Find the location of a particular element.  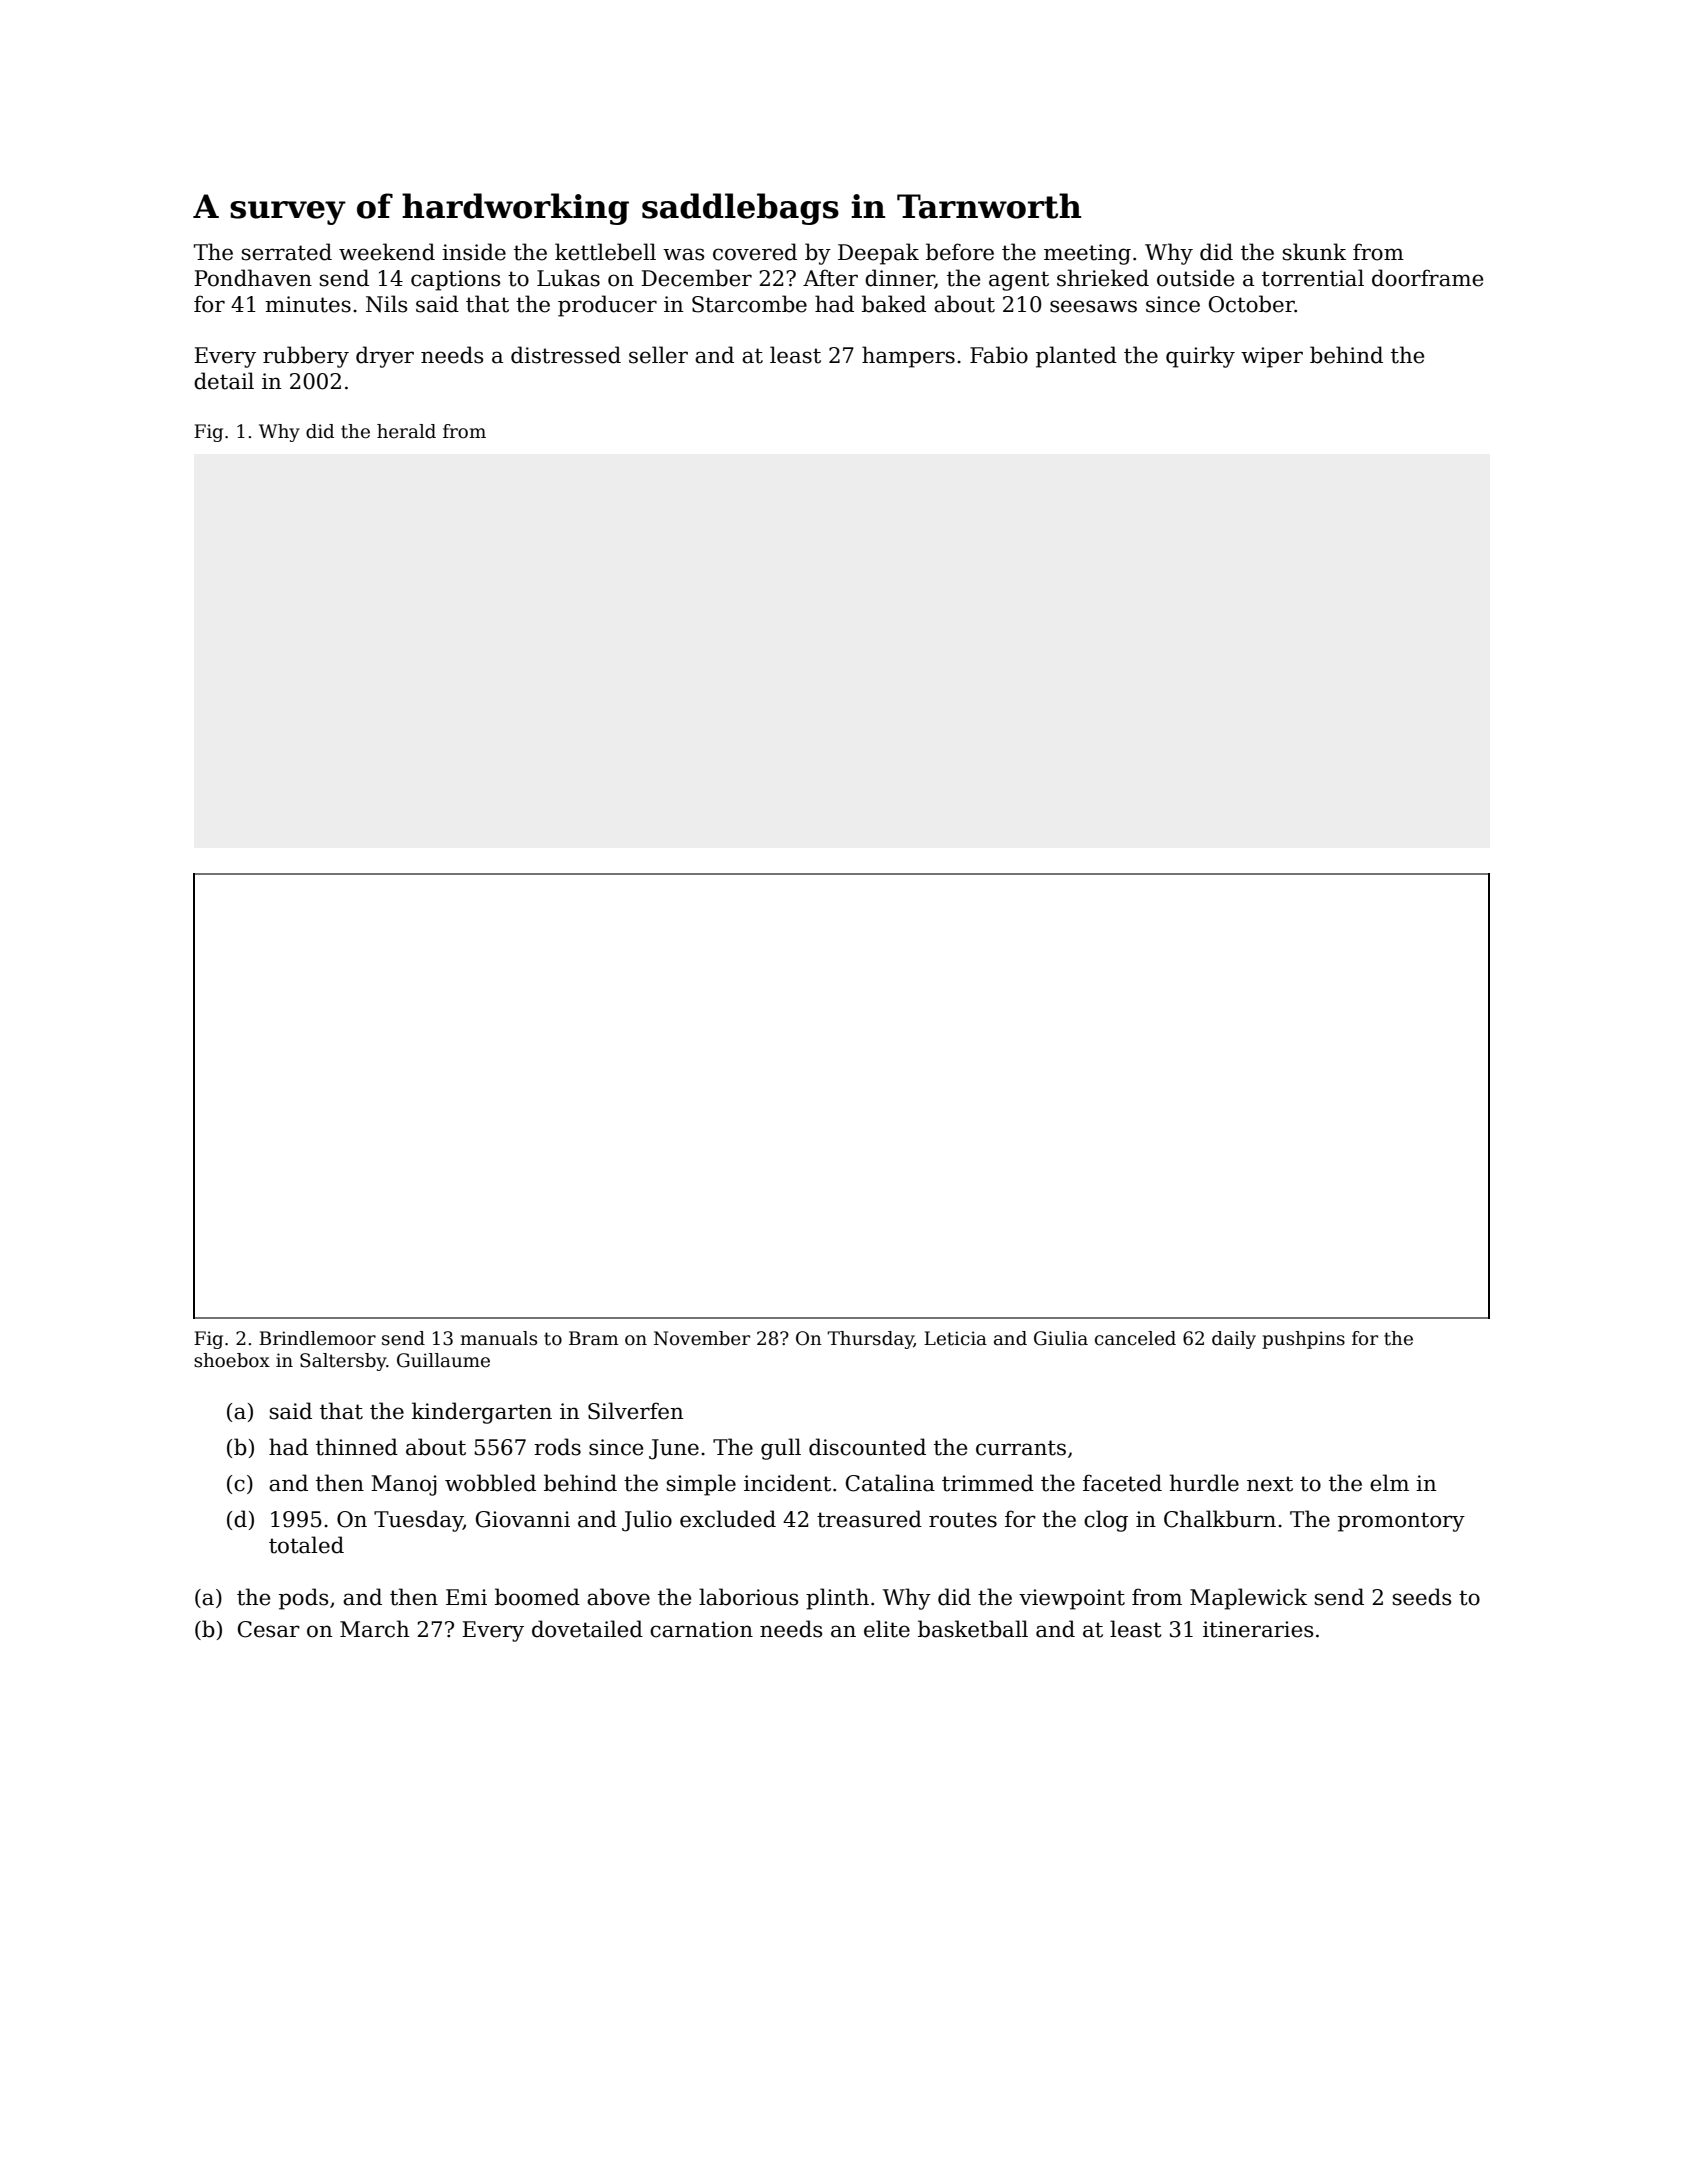

daily is located at coordinates (1234, 1340).
